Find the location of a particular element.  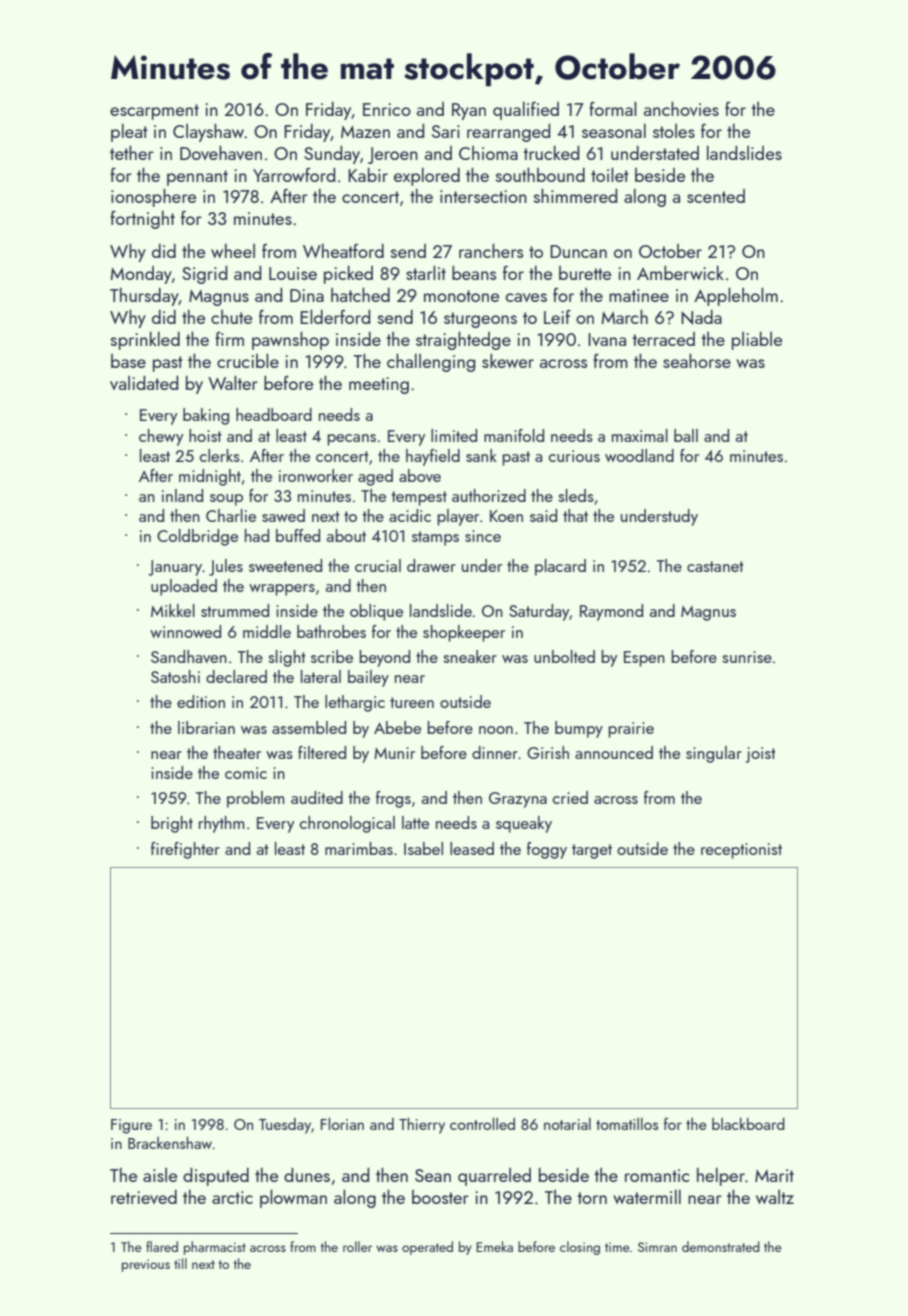

arctic is located at coordinates (232, 1197).
